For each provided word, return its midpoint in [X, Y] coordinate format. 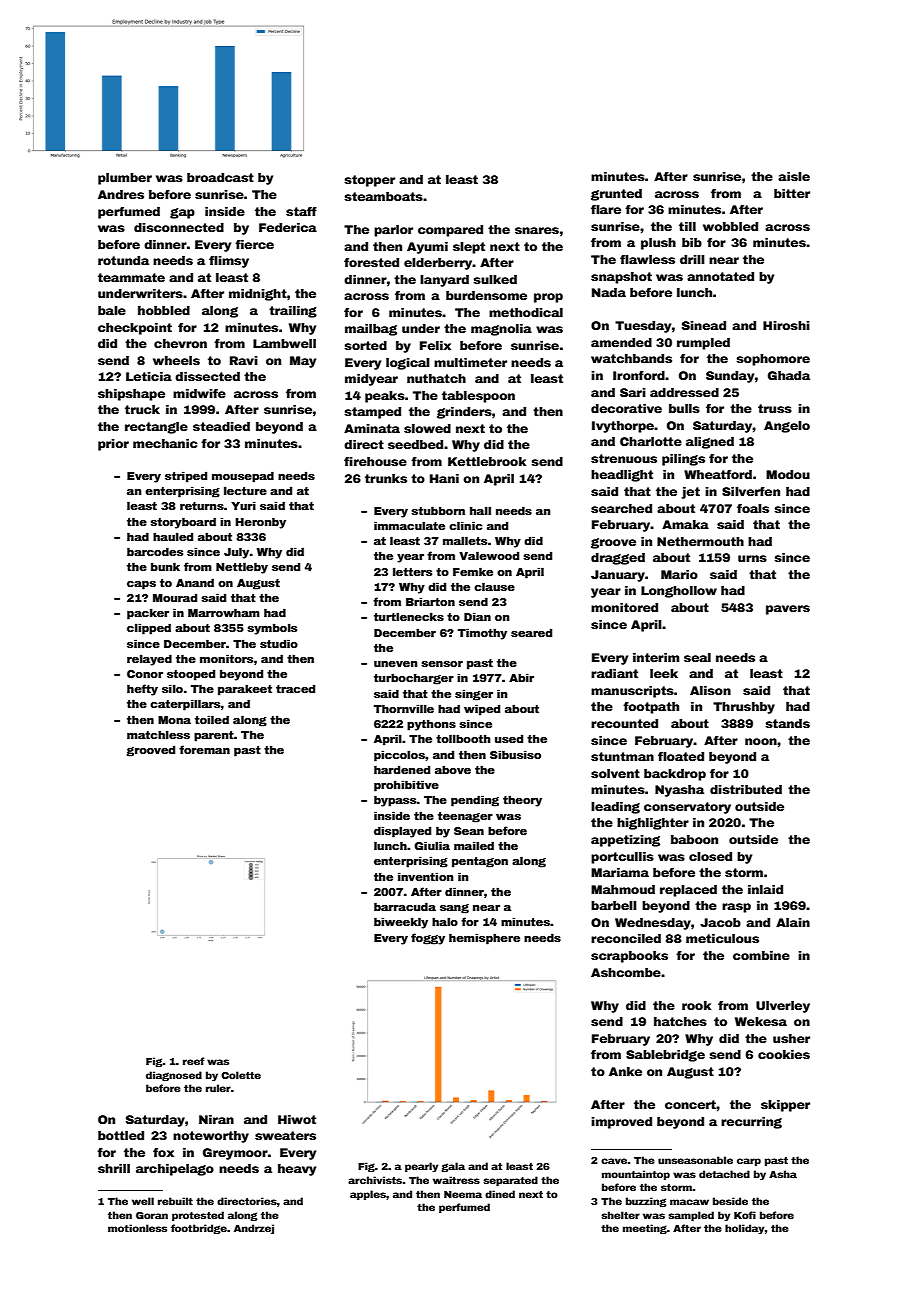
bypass [395, 801]
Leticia [149, 376]
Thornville [404, 708]
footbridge [199, 1229]
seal [697, 657]
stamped [372, 413]
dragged [618, 559]
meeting [645, 1229]
